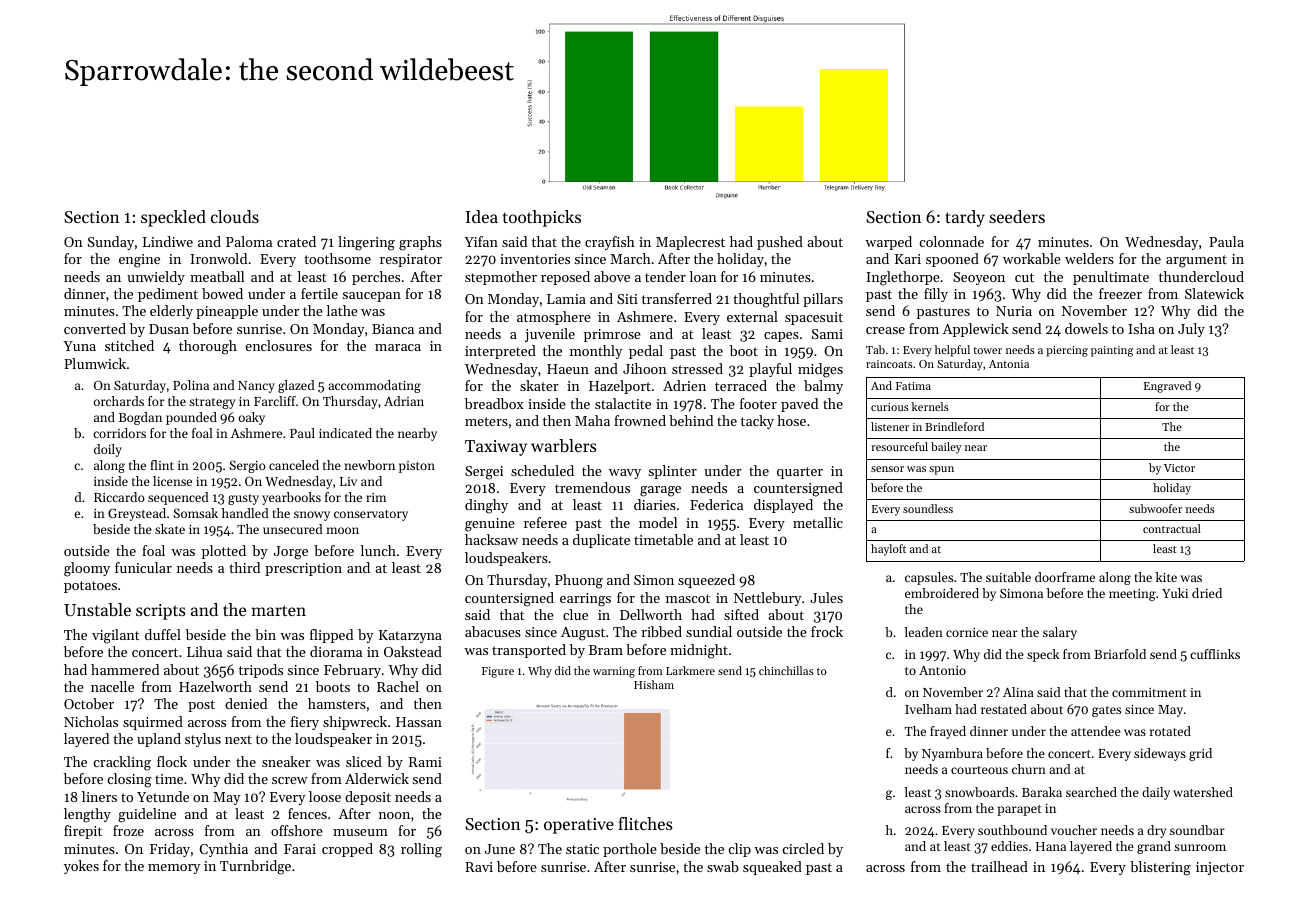 This page has width=1308, height=924. I want to click on transferred, so click(677, 298).
